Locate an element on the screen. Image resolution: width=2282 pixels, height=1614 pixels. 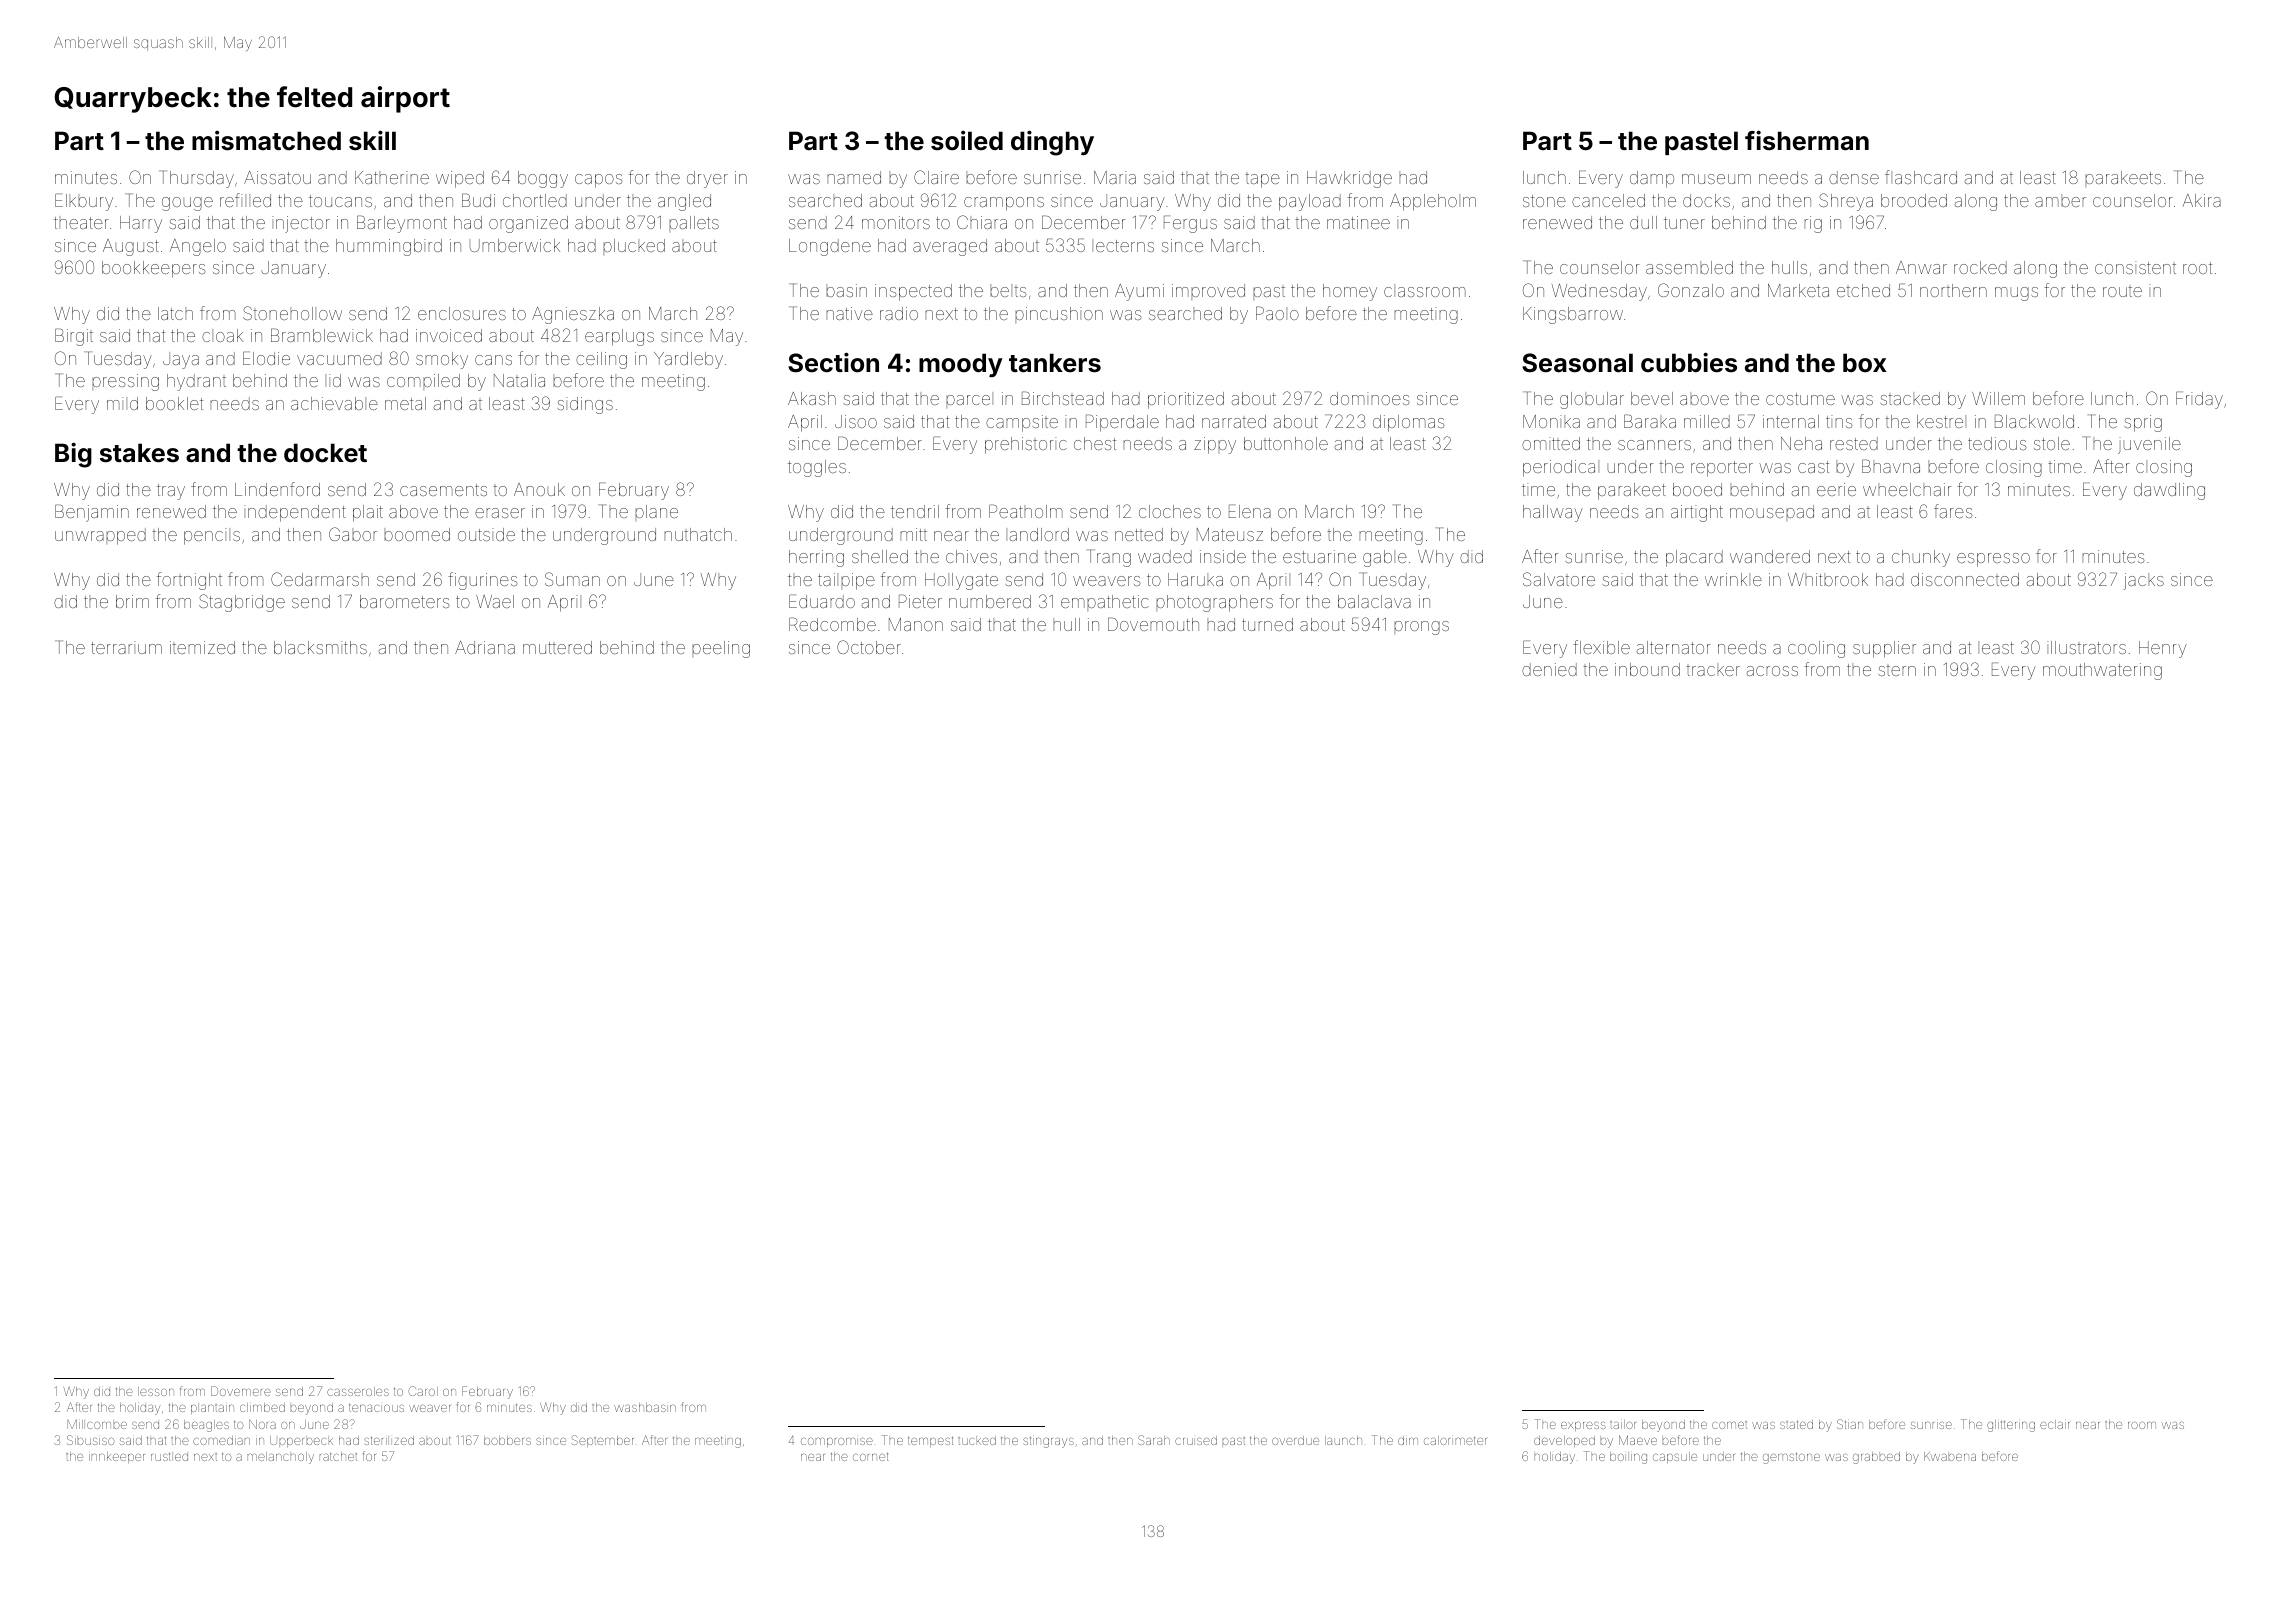
inside is located at coordinates (1223, 556).
